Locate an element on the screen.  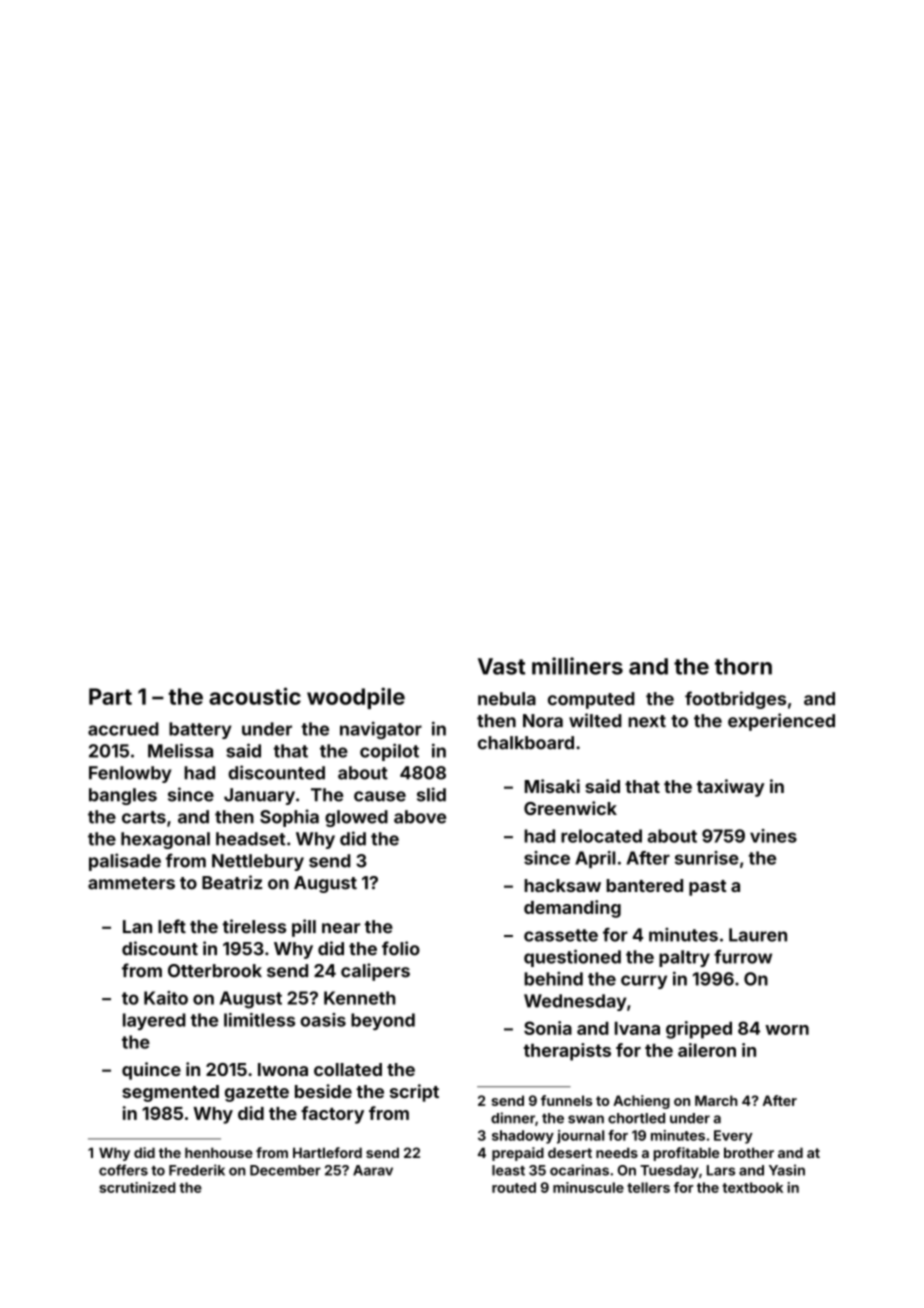
Sonia is located at coordinates (548, 1028).
